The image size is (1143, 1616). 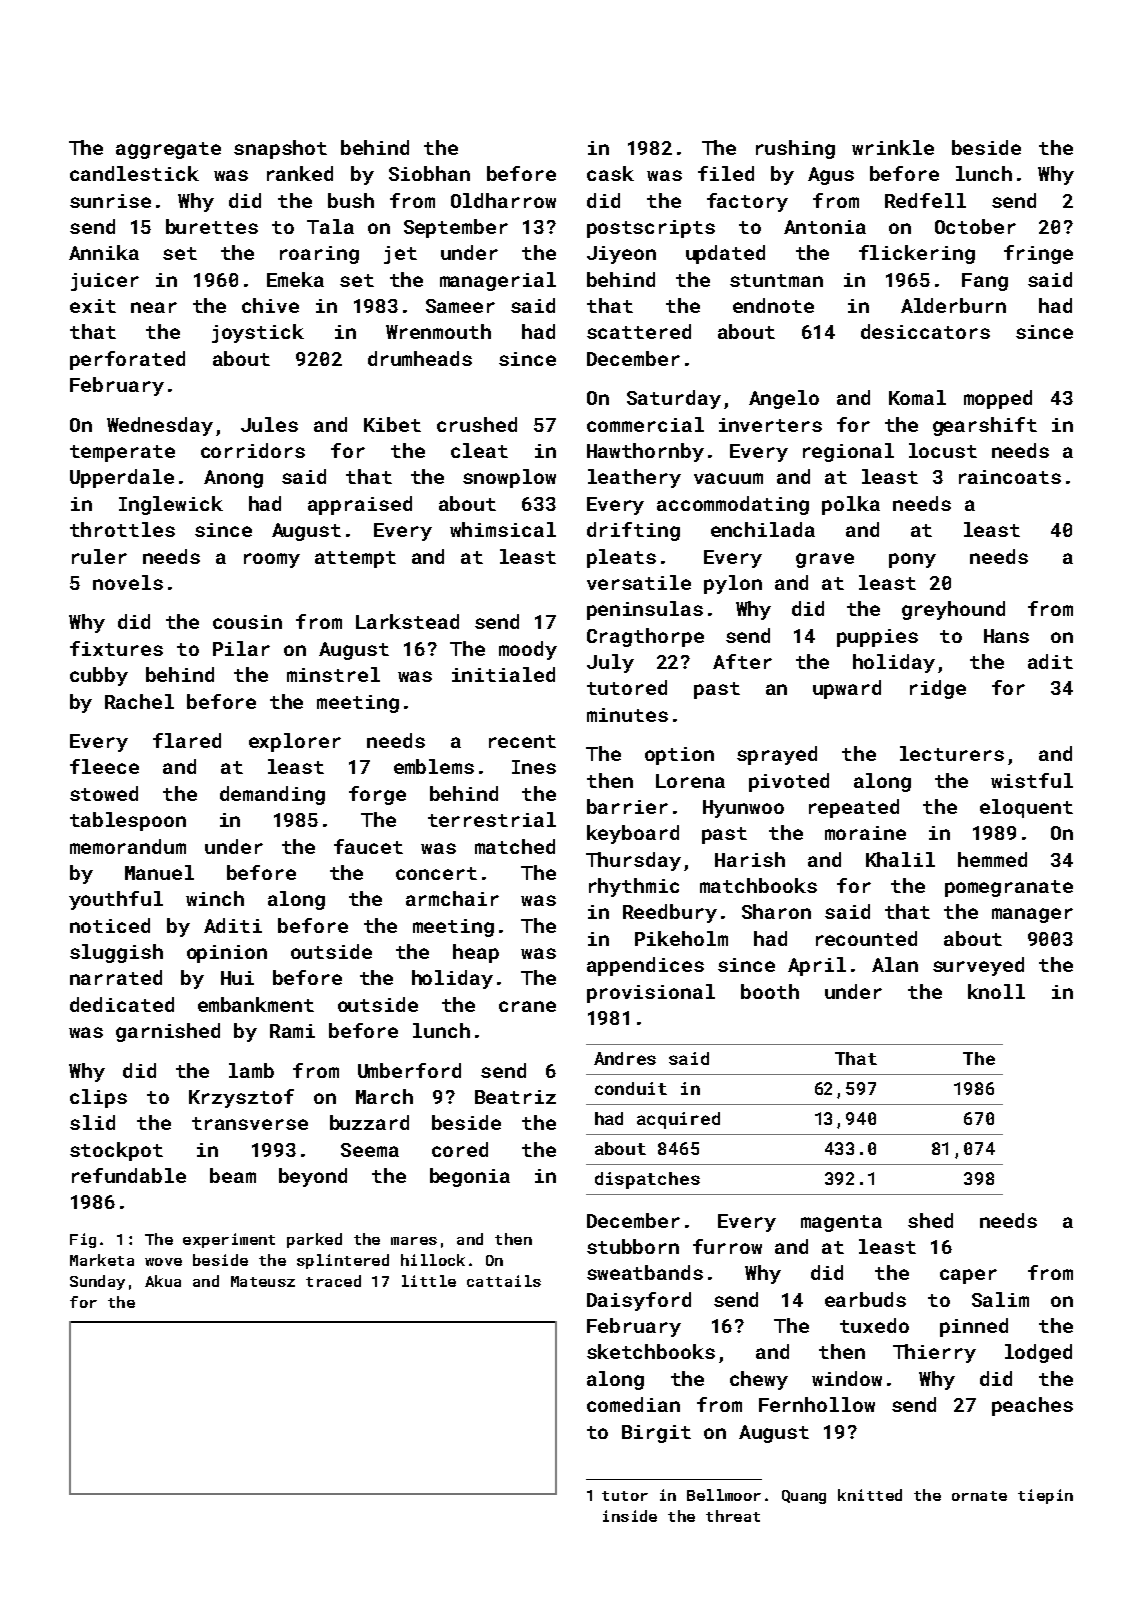 I want to click on minutes, so click(x=627, y=715).
